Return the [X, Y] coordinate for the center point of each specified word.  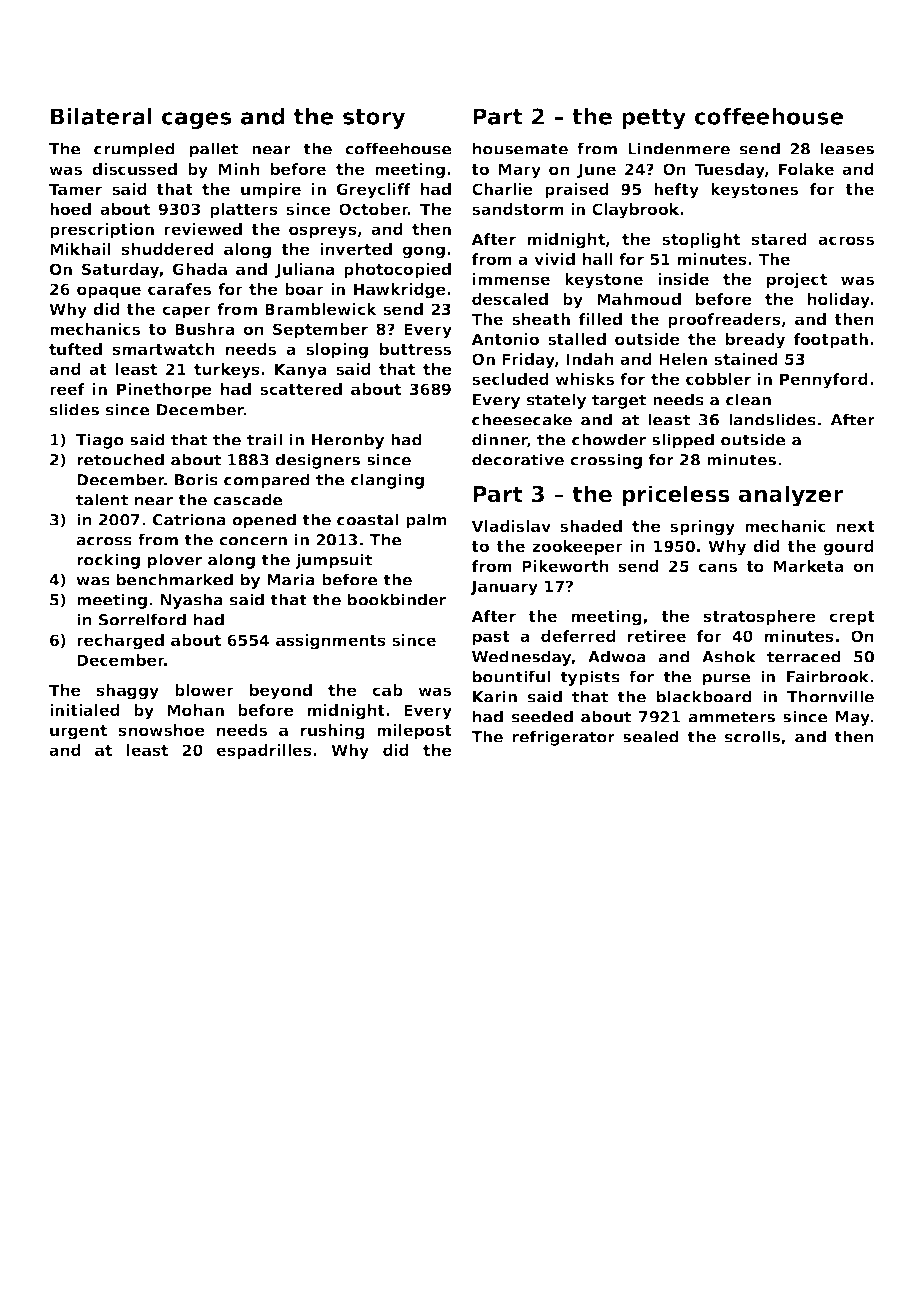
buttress [415, 349]
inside [683, 279]
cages [197, 120]
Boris [196, 479]
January [504, 588]
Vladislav [511, 526]
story [374, 119]
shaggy [128, 692]
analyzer [791, 496]
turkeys [227, 371]
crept [852, 618]
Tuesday [729, 171]
